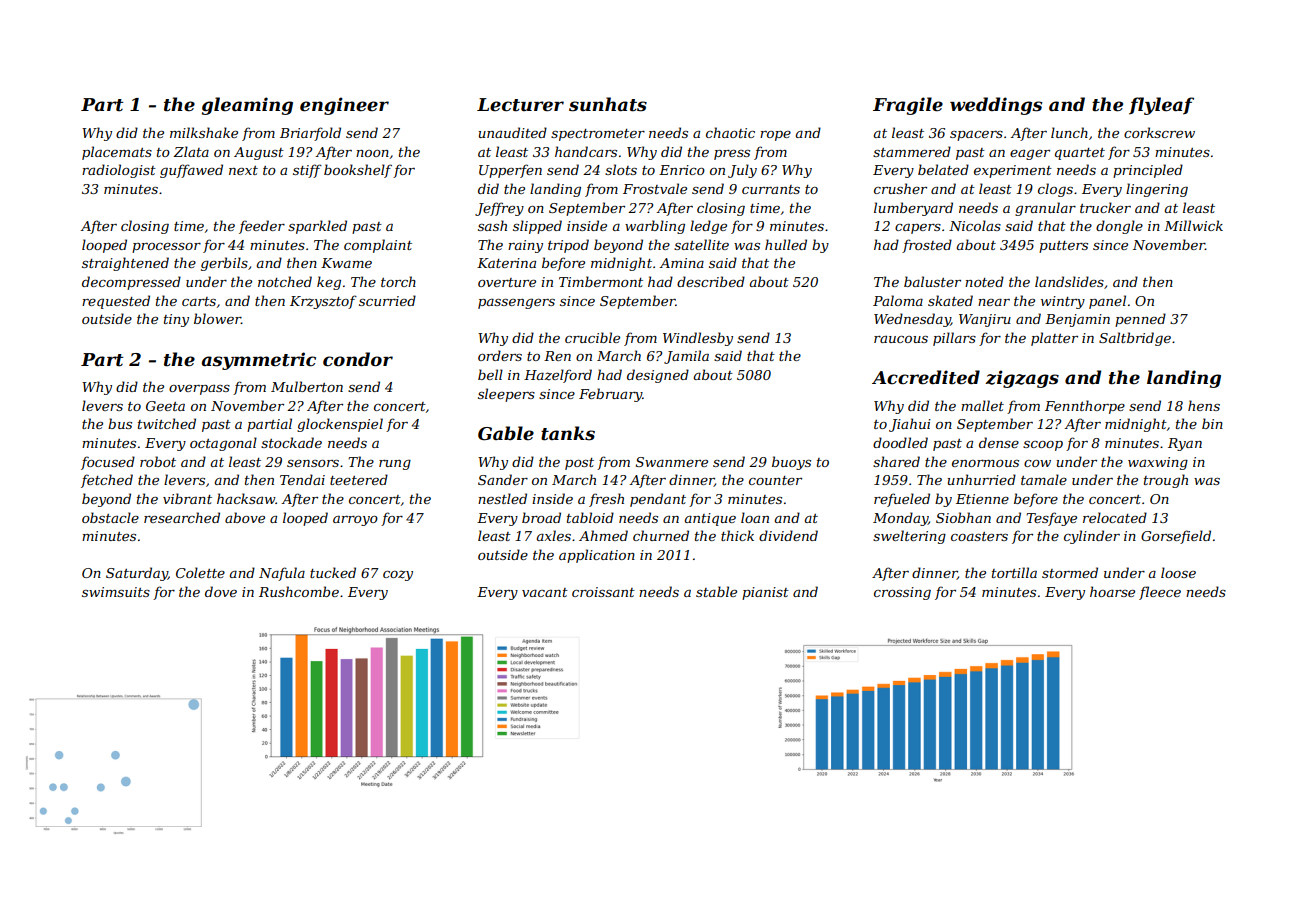 The width and height of the document is (1308, 924). What do you see at coordinates (898, 300) in the document?
I see `Paloma` at bounding box center [898, 300].
